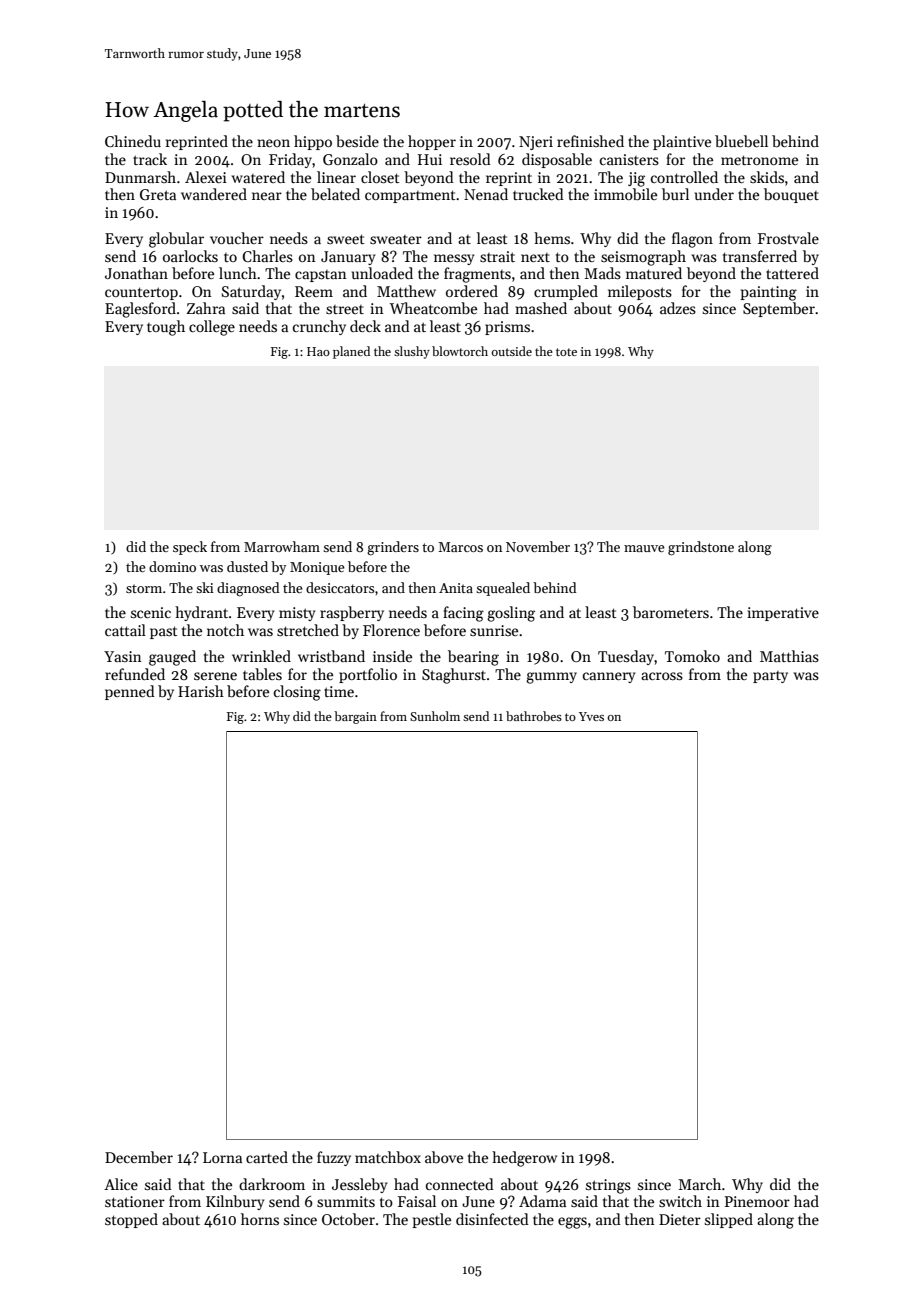  What do you see at coordinates (222, 1157) in the screenshot?
I see `Lorna` at bounding box center [222, 1157].
